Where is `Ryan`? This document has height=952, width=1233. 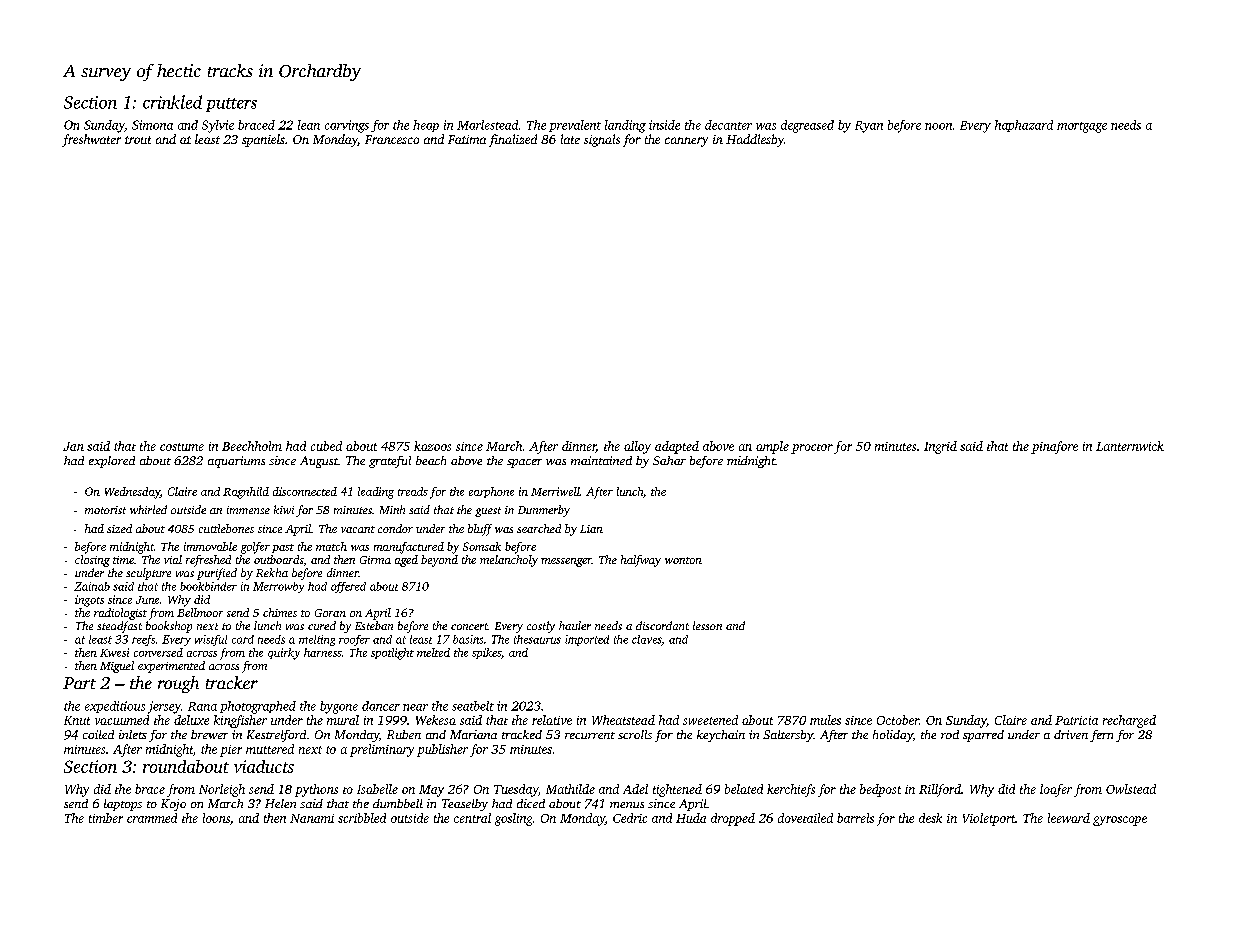 Ryan is located at coordinates (869, 127).
